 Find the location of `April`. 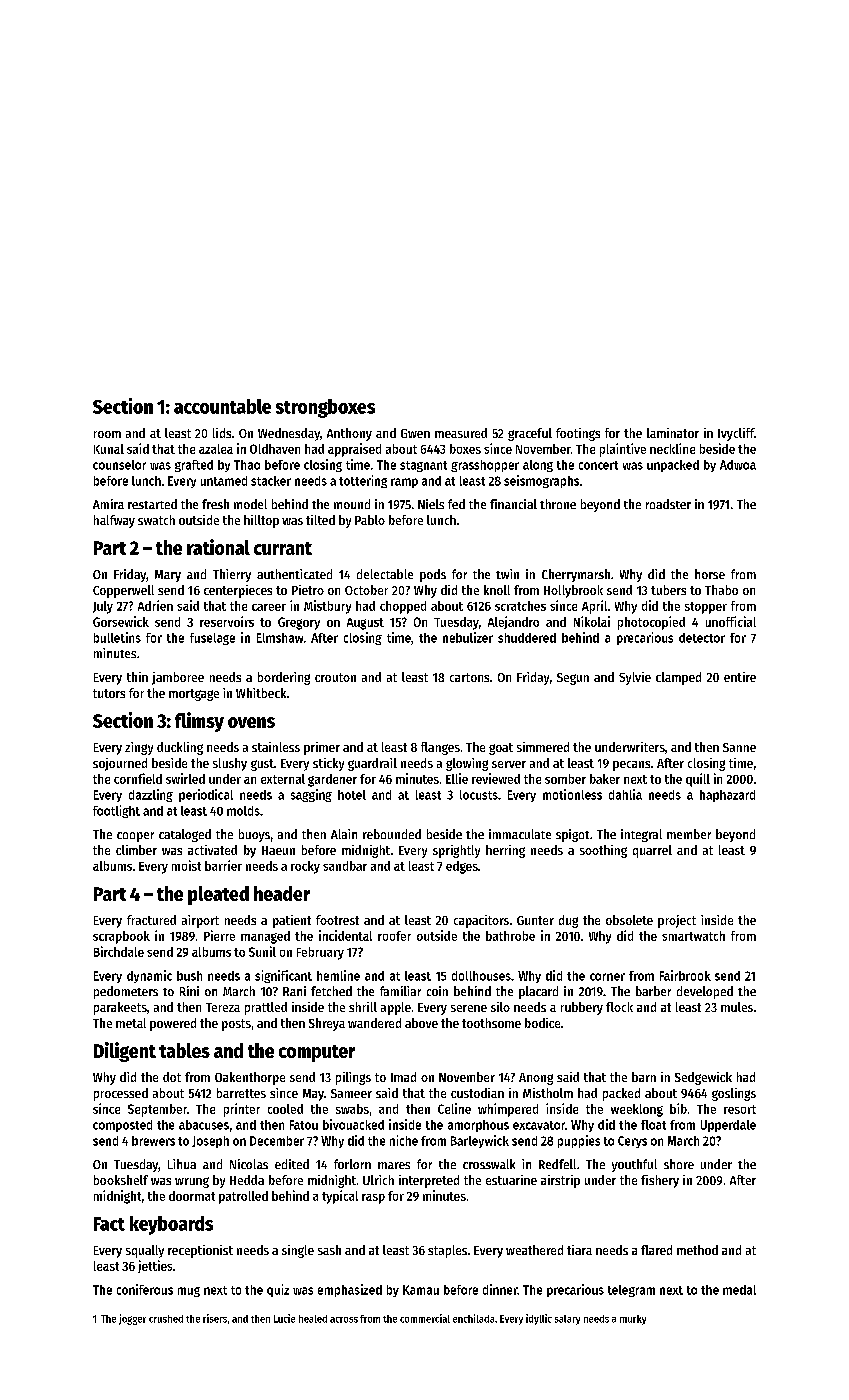

April is located at coordinates (594, 607).
